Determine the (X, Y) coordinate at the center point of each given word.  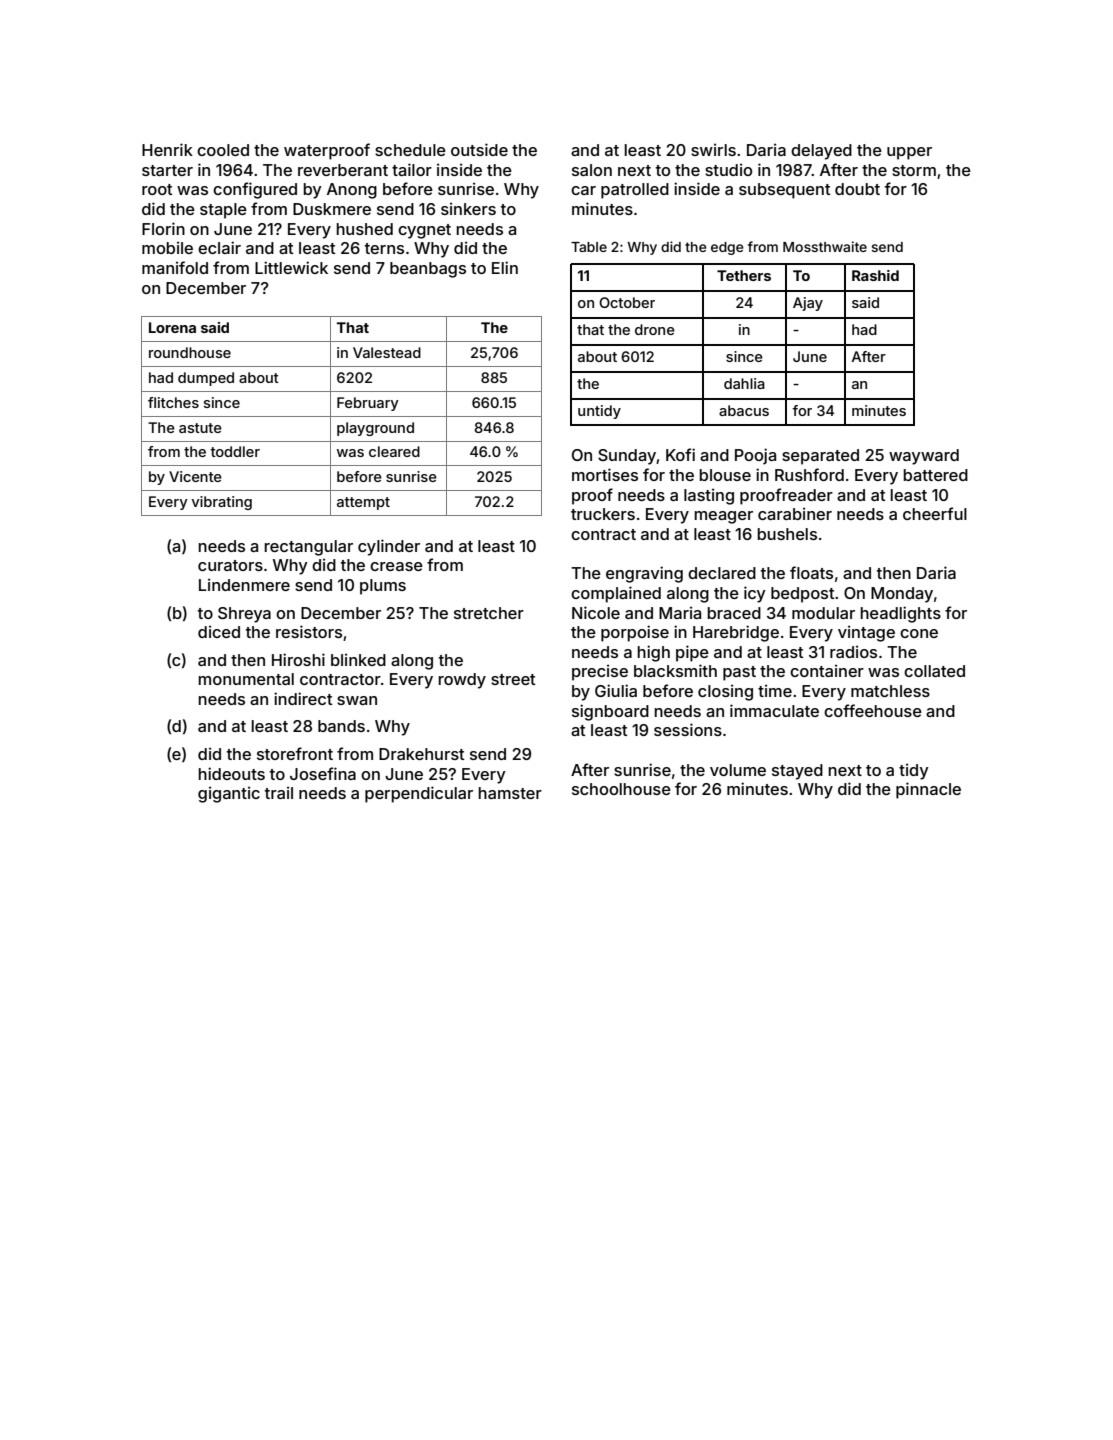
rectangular (309, 548)
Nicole (596, 612)
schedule (410, 150)
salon (592, 170)
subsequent (784, 191)
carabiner (795, 513)
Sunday (627, 457)
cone (919, 633)
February (368, 404)
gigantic (229, 794)
